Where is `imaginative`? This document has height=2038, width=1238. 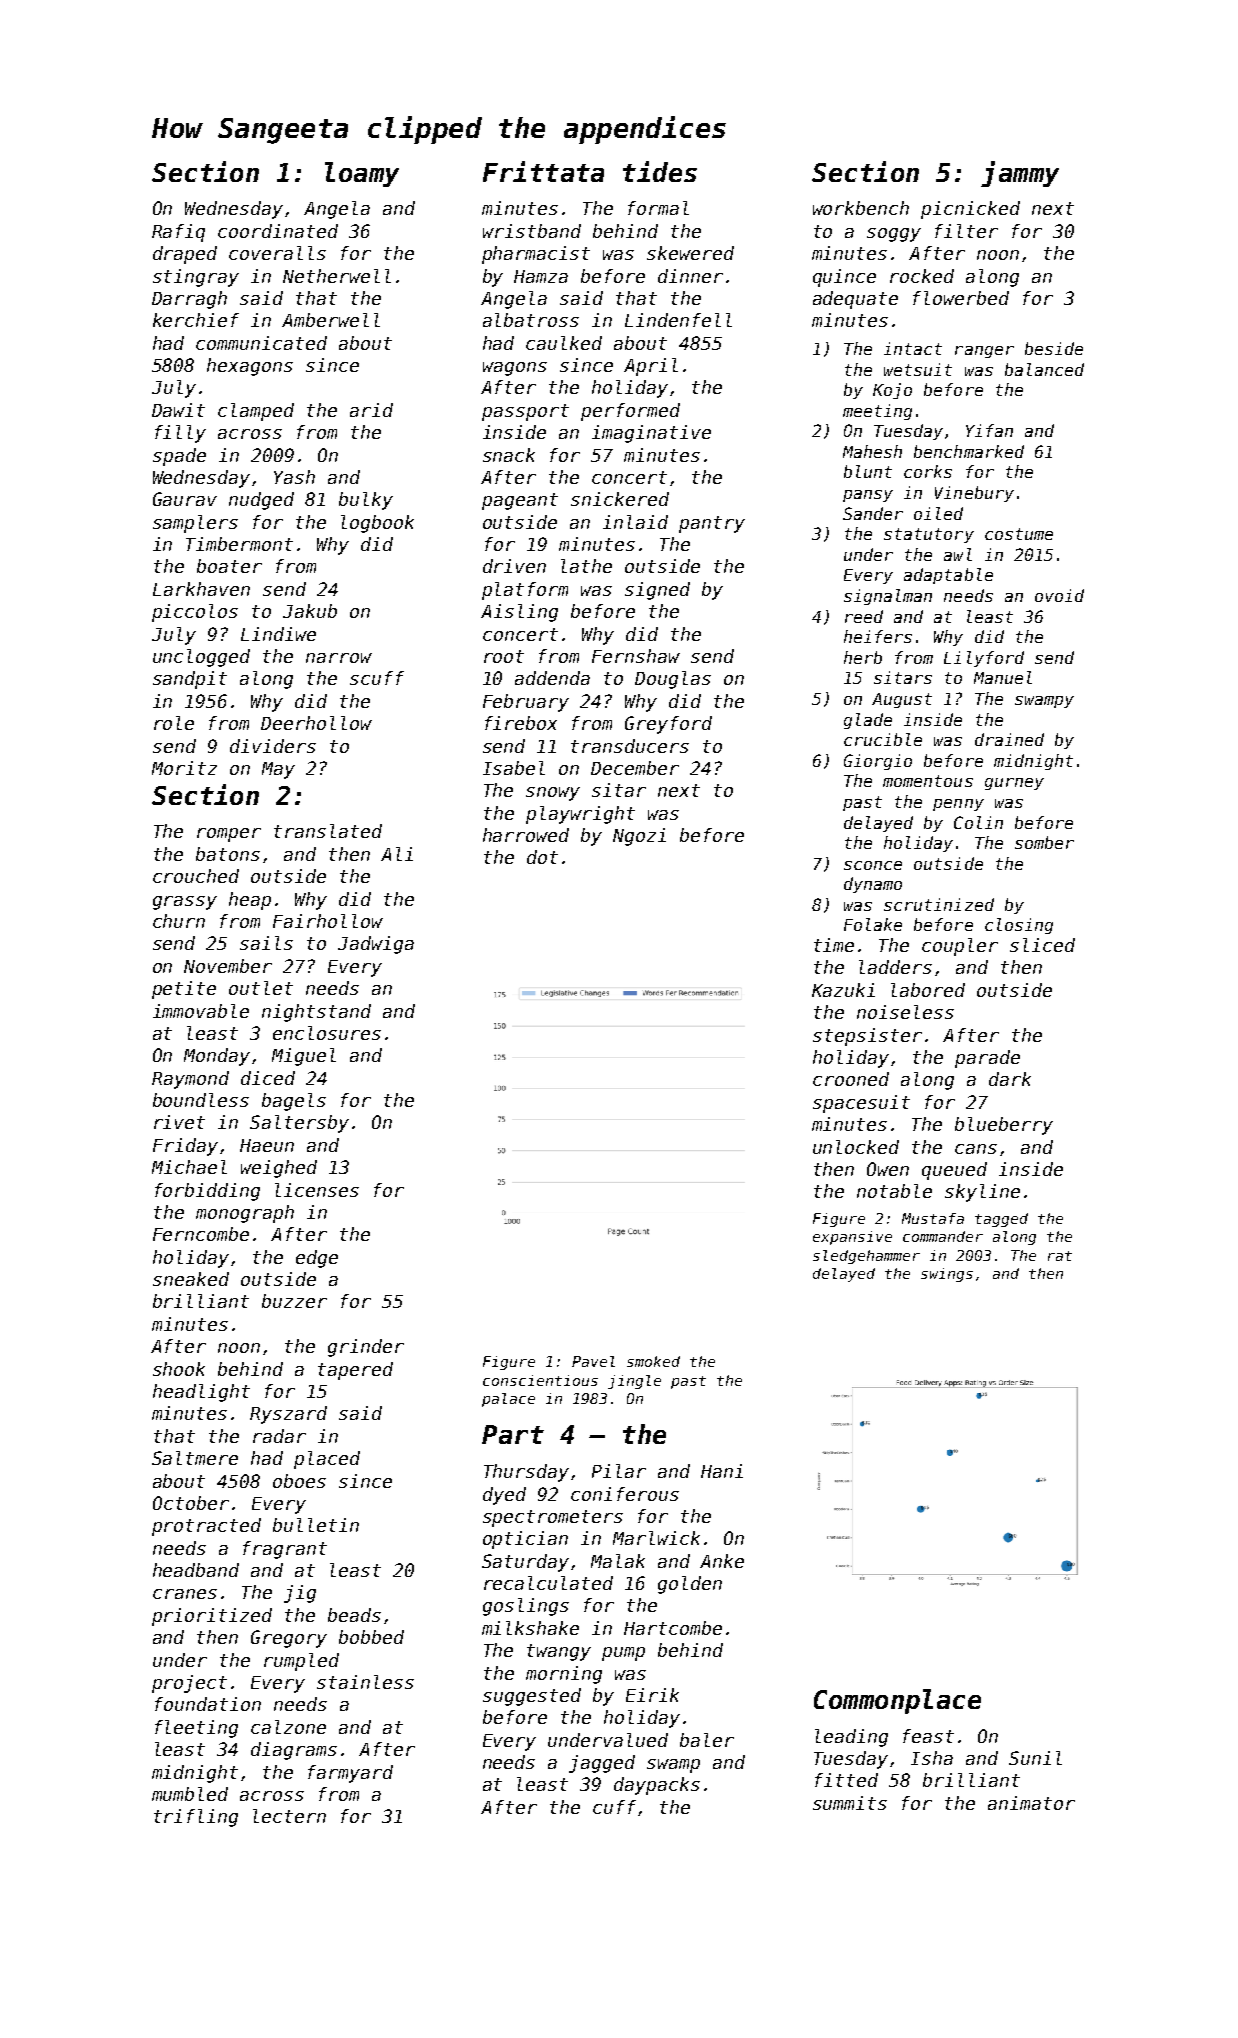 imaginative is located at coordinates (651, 434).
